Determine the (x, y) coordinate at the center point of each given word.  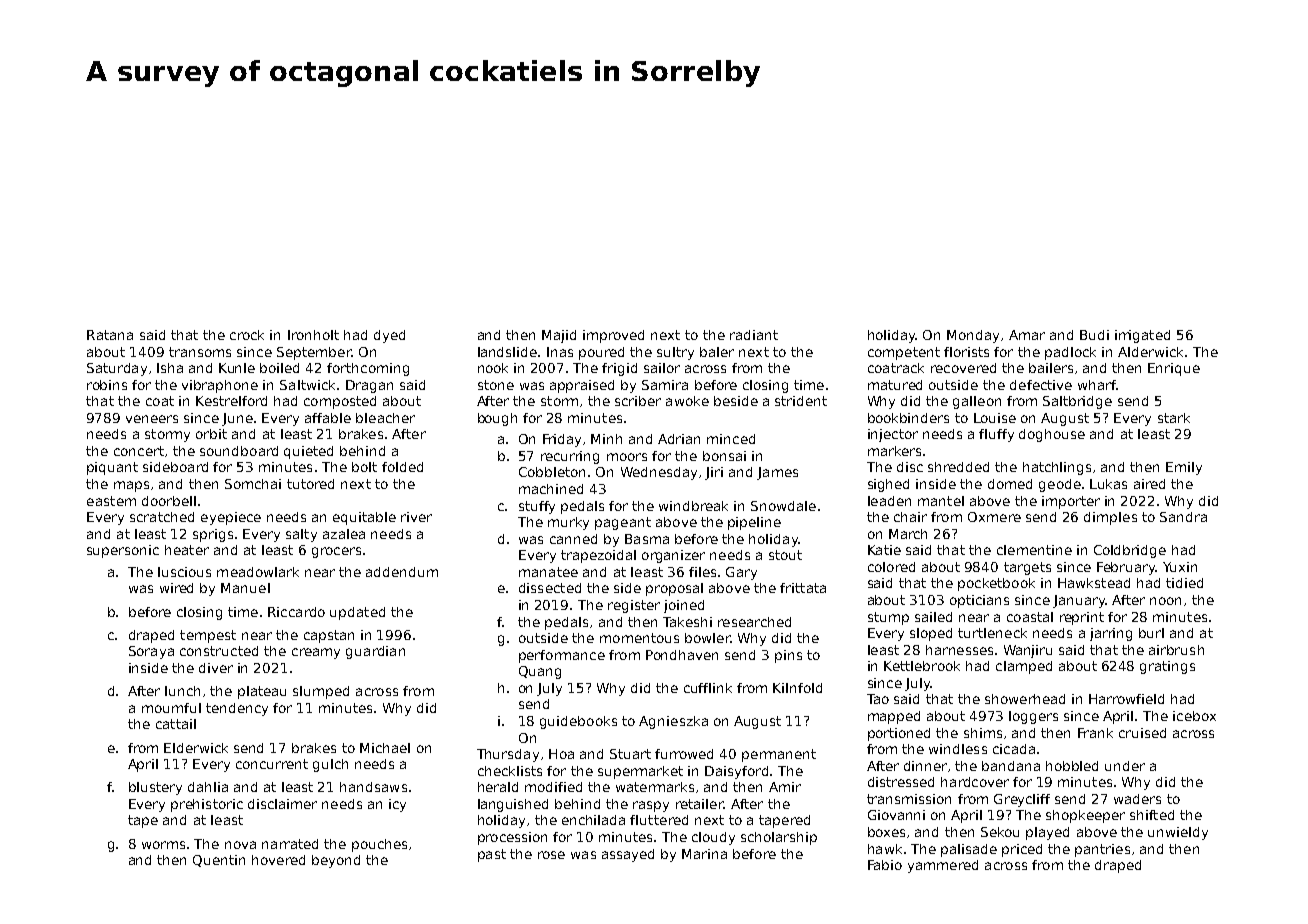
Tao (878, 699)
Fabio (885, 865)
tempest (208, 636)
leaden (889, 501)
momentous (639, 638)
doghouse (1052, 435)
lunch (182, 691)
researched (754, 622)
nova (240, 845)
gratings (1167, 667)
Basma (647, 539)
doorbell (169, 501)
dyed (389, 336)
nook (493, 368)
